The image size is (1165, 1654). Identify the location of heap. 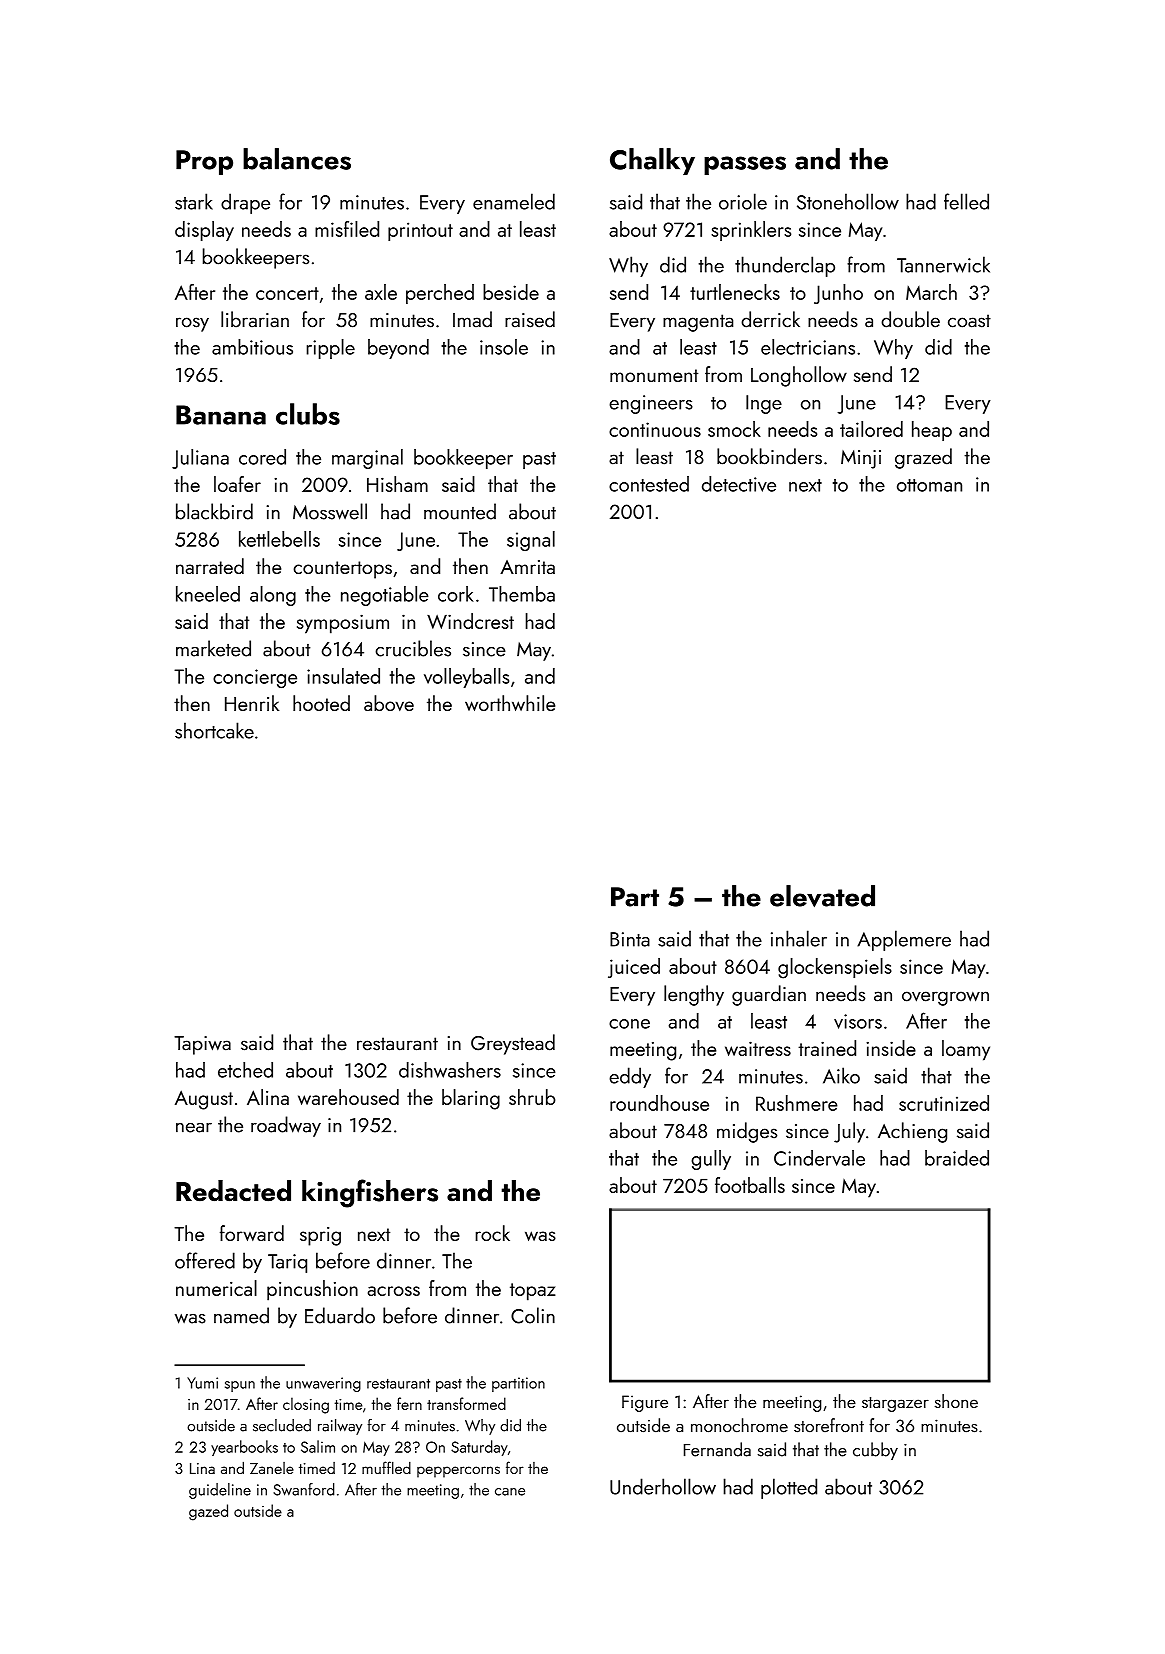
(932, 431).
